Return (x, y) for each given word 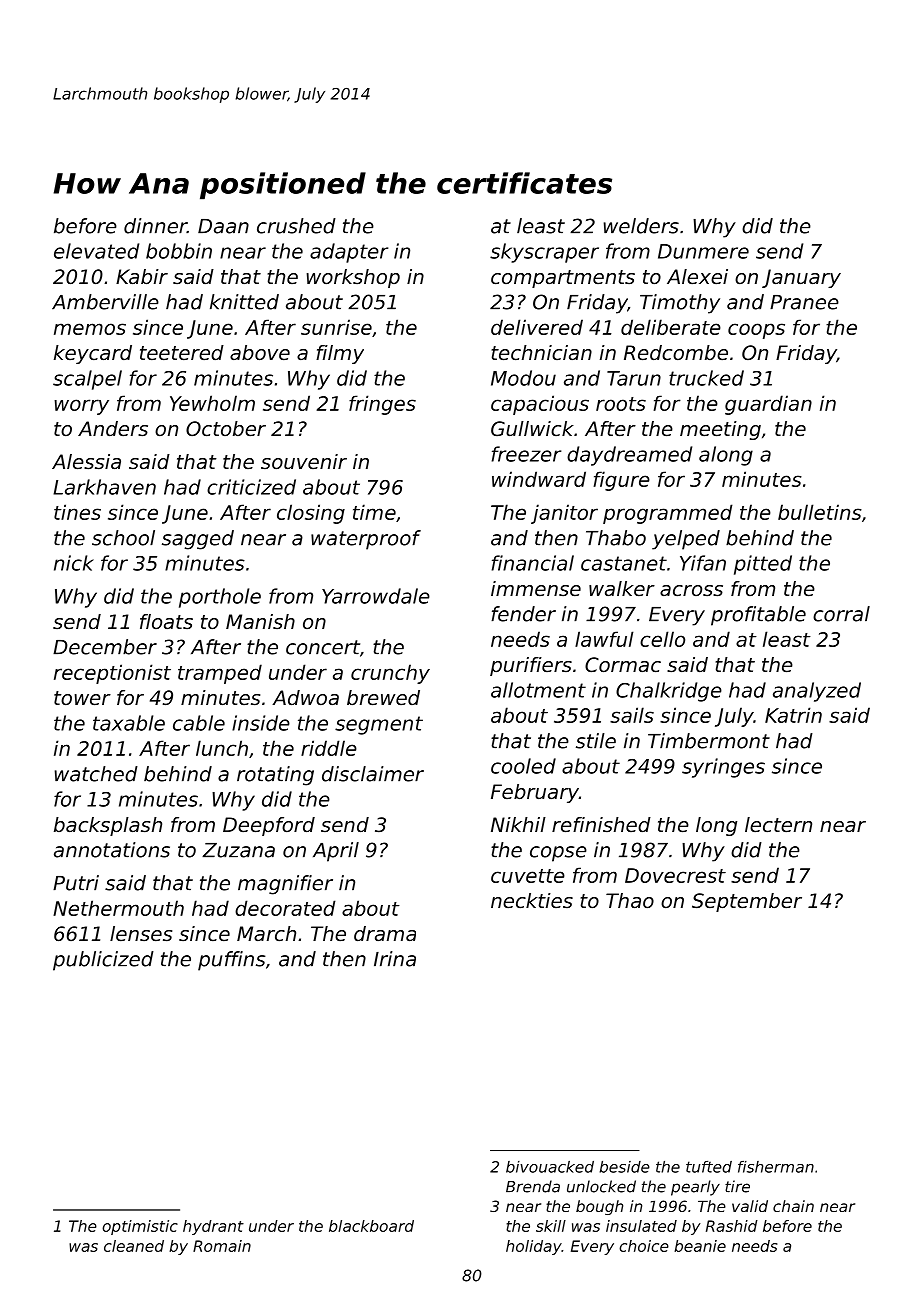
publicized (103, 961)
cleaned (134, 1246)
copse (558, 854)
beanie (700, 1246)
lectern (778, 825)
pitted (763, 565)
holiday (534, 1247)
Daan (223, 226)
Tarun (634, 378)
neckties (532, 901)
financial (533, 563)
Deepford (269, 826)
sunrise (336, 327)
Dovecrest (675, 875)
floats (166, 622)
